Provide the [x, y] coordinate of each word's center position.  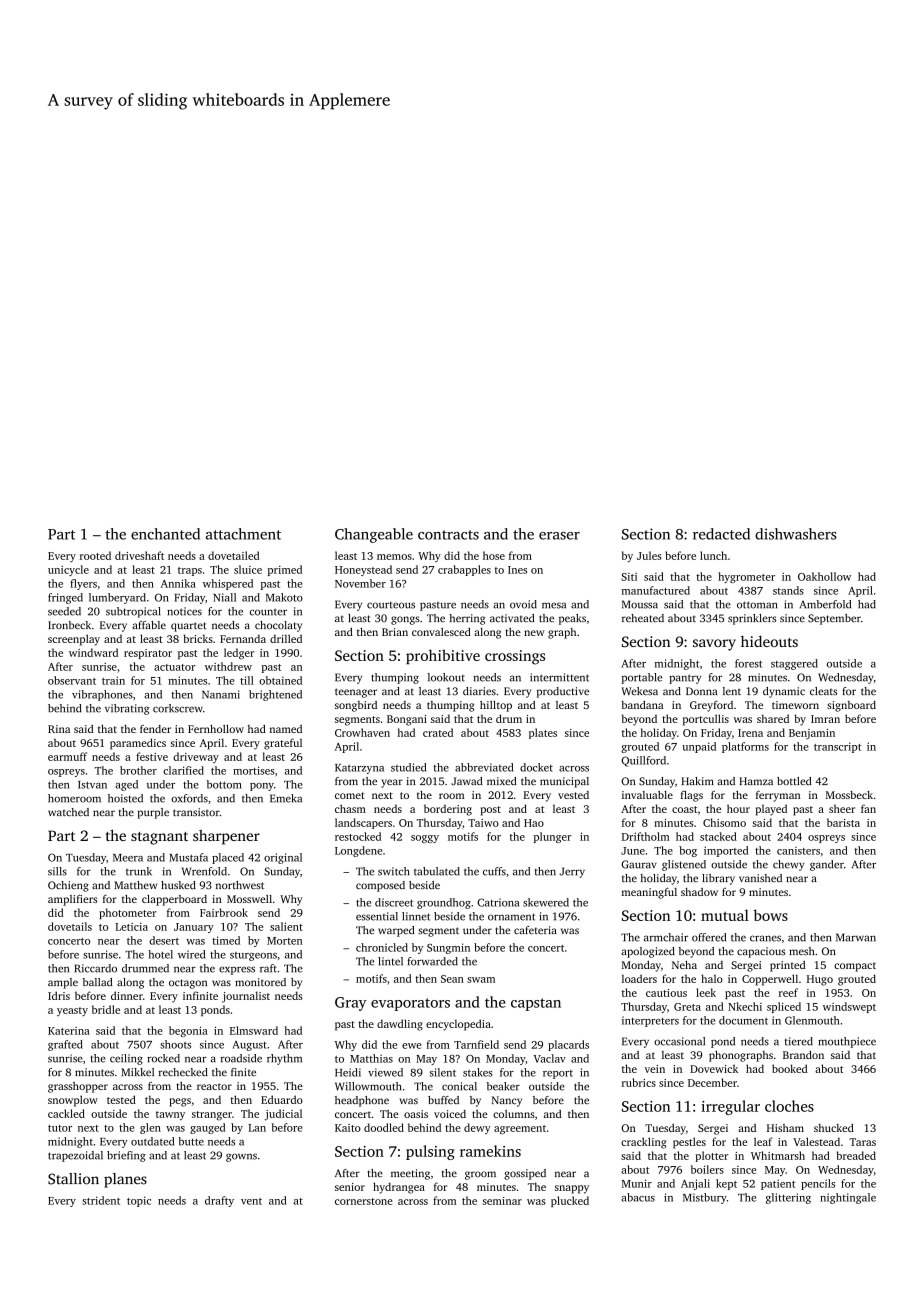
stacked [718, 836]
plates [543, 733]
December [712, 1082]
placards [568, 1045]
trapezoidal [75, 1156]
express [237, 970]
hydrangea [399, 1188]
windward [93, 652]
